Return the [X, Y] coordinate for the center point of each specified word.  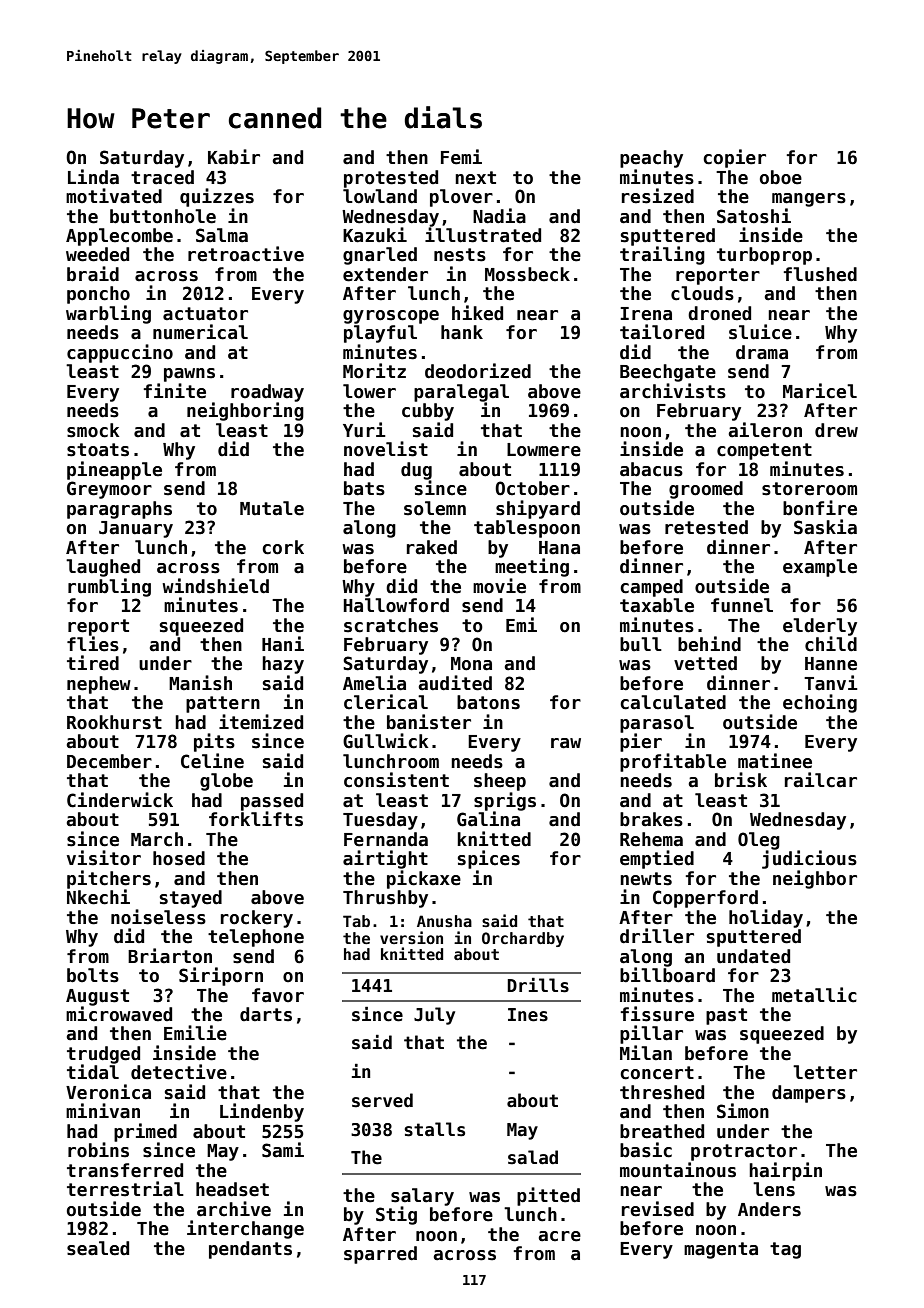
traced [162, 177]
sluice [760, 332]
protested [391, 179]
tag [785, 1250]
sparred [380, 1255]
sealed [98, 1248]
